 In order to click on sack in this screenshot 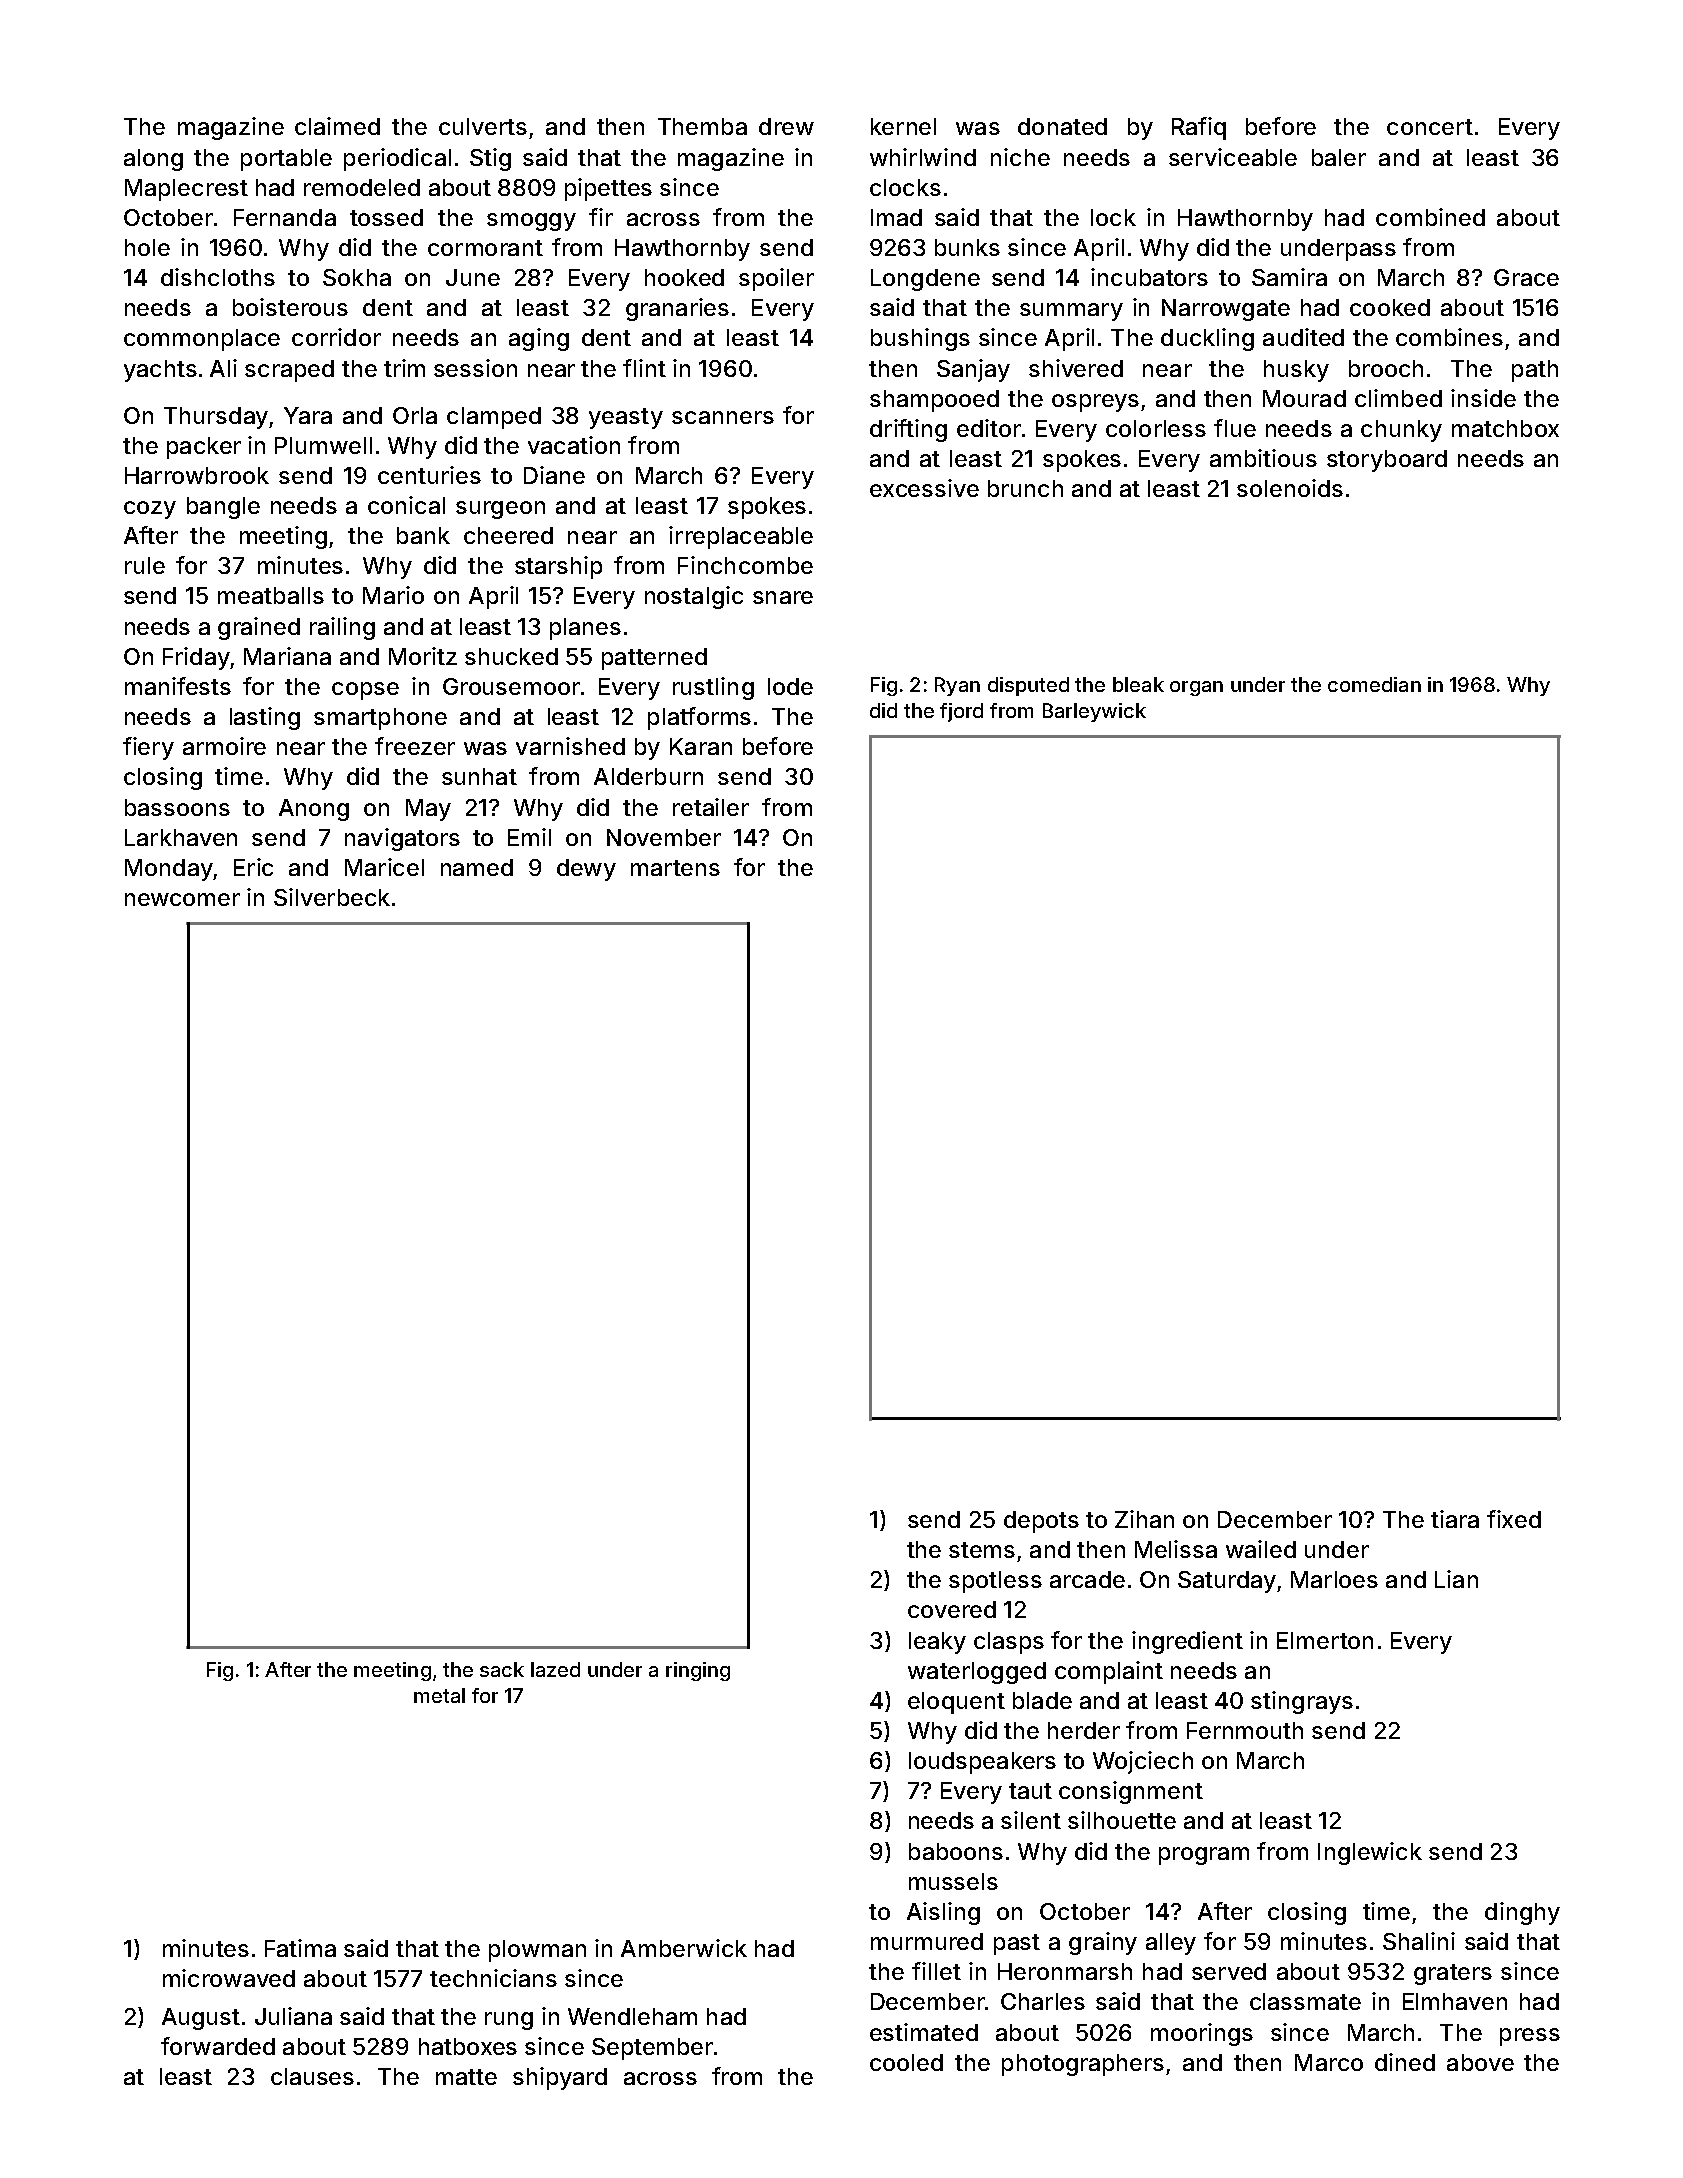, I will do `click(502, 1669)`.
